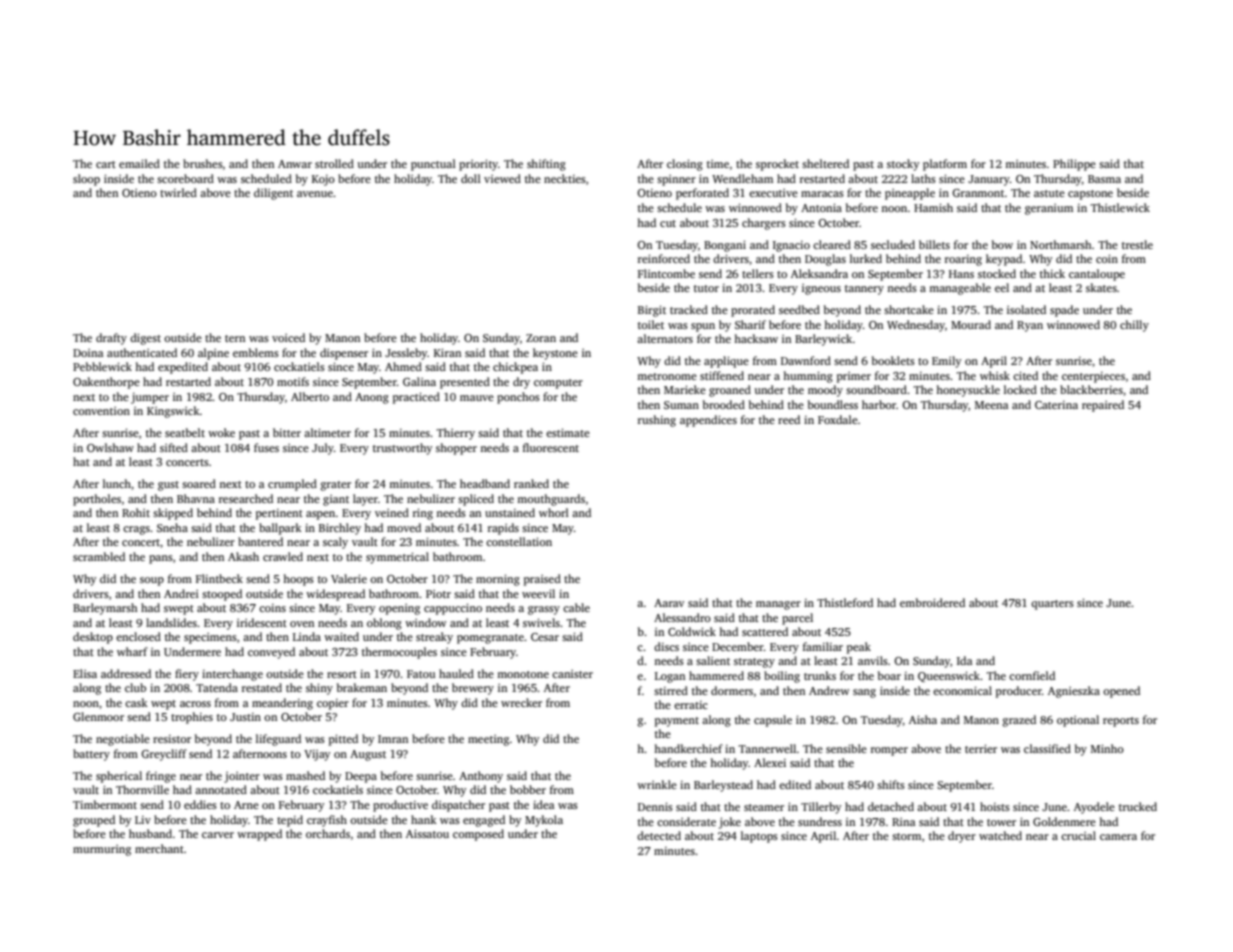  What do you see at coordinates (551, 500) in the screenshot?
I see `mouthguards` at bounding box center [551, 500].
